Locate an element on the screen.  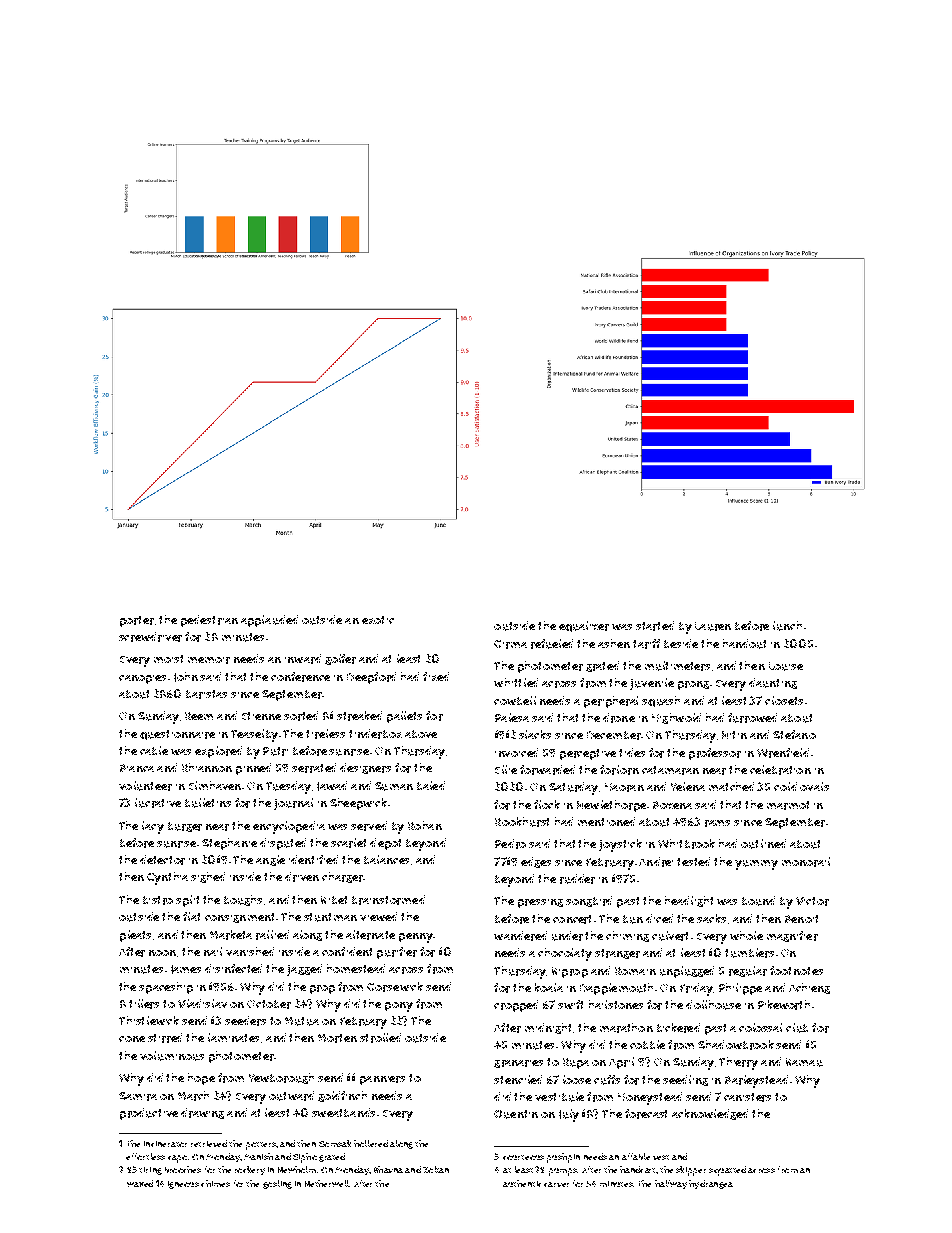
disinfected is located at coordinates (233, 968).
